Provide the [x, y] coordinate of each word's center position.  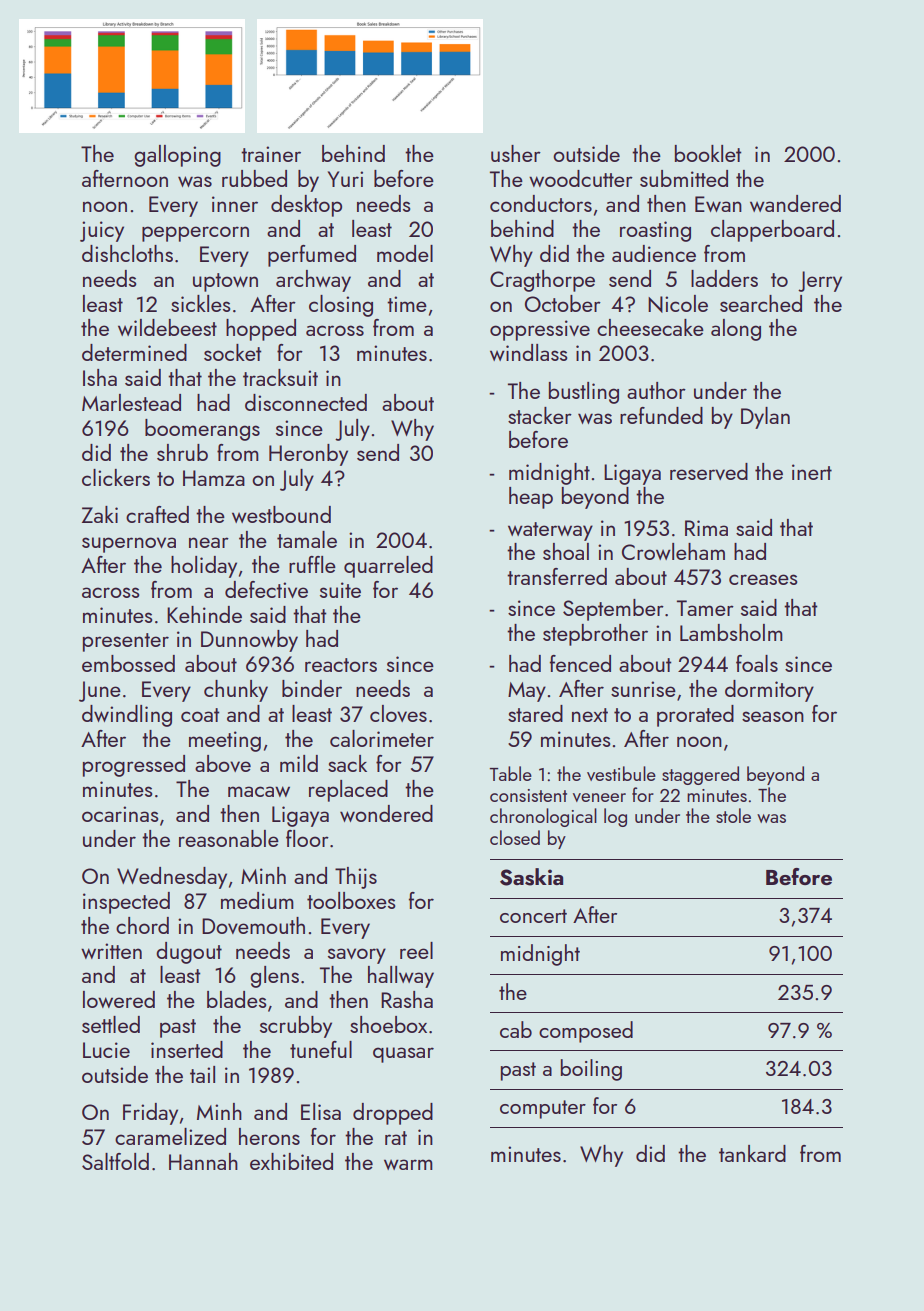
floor [307, 838]
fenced [580, 663]
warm [408, 1164]
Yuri [345, 179]
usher [516, 153]
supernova [129, 545]
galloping [177, 156]
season [773, 716]
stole [733, 815]
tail [202, 1074]
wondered [386, 813]
